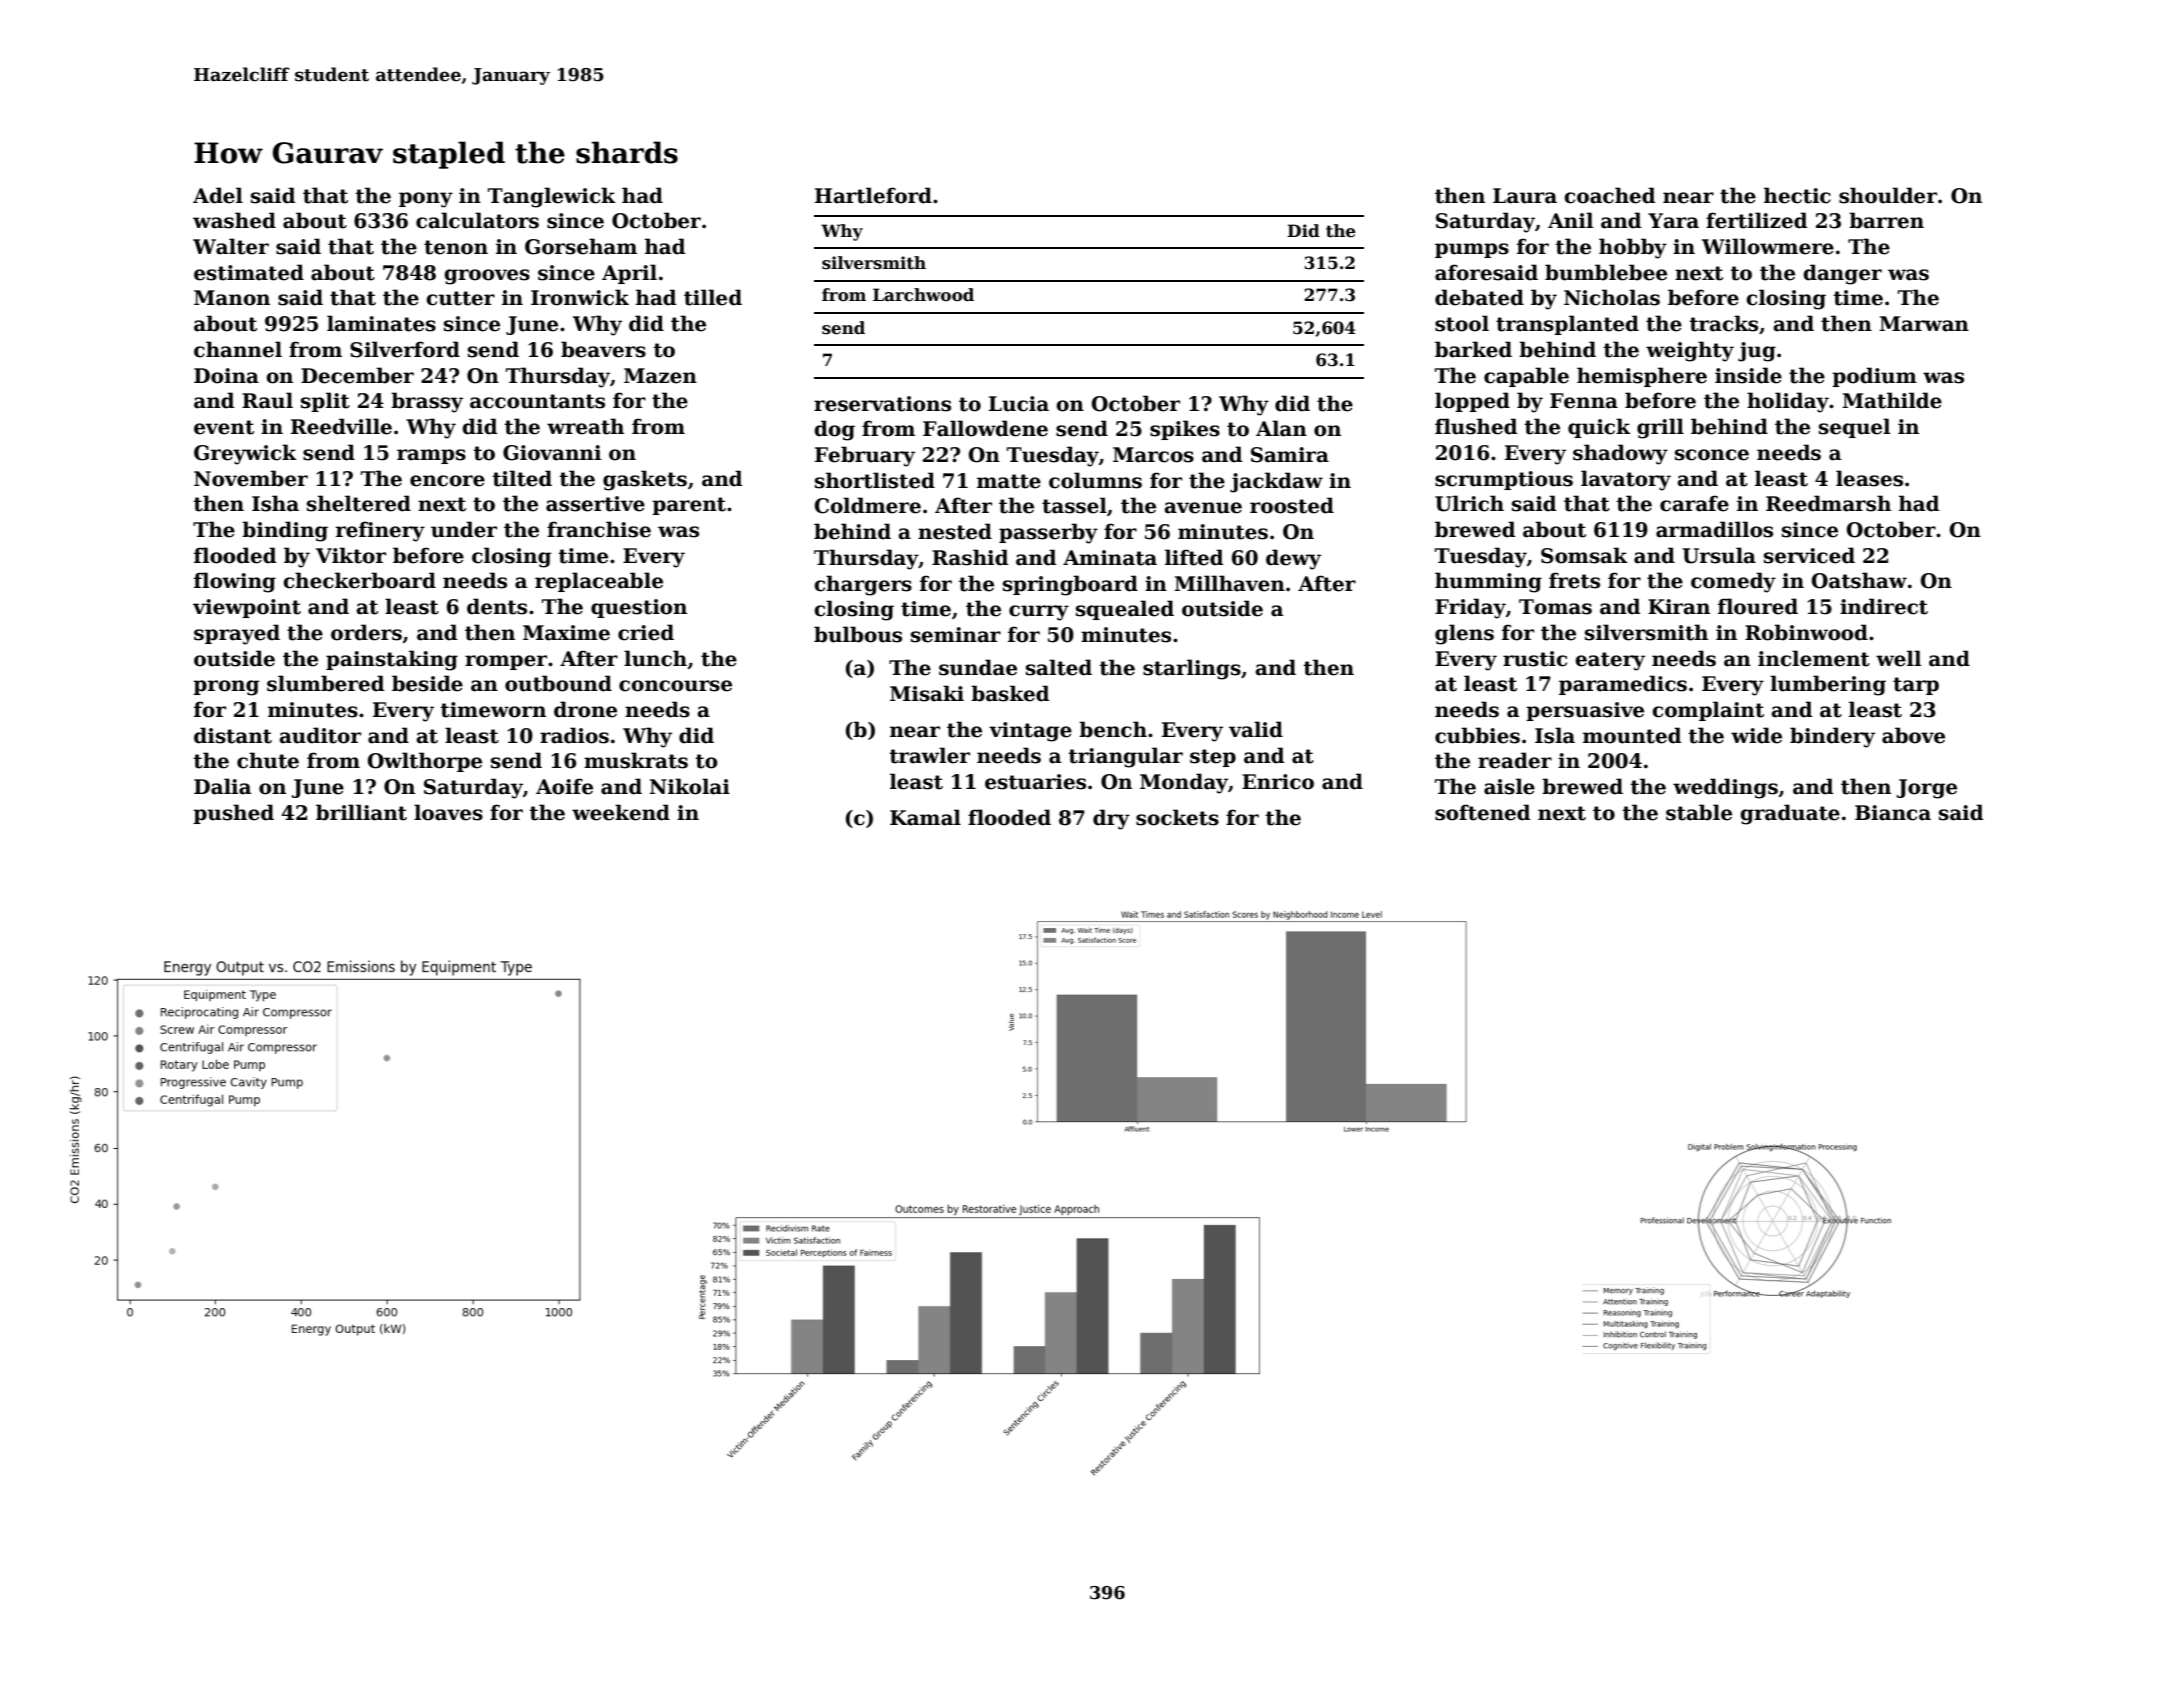 The height and width of the screenshot is (1683, 2178). Describe the element at coordinates (956, 635) in the screenshot. I see `seminar` at that location.
